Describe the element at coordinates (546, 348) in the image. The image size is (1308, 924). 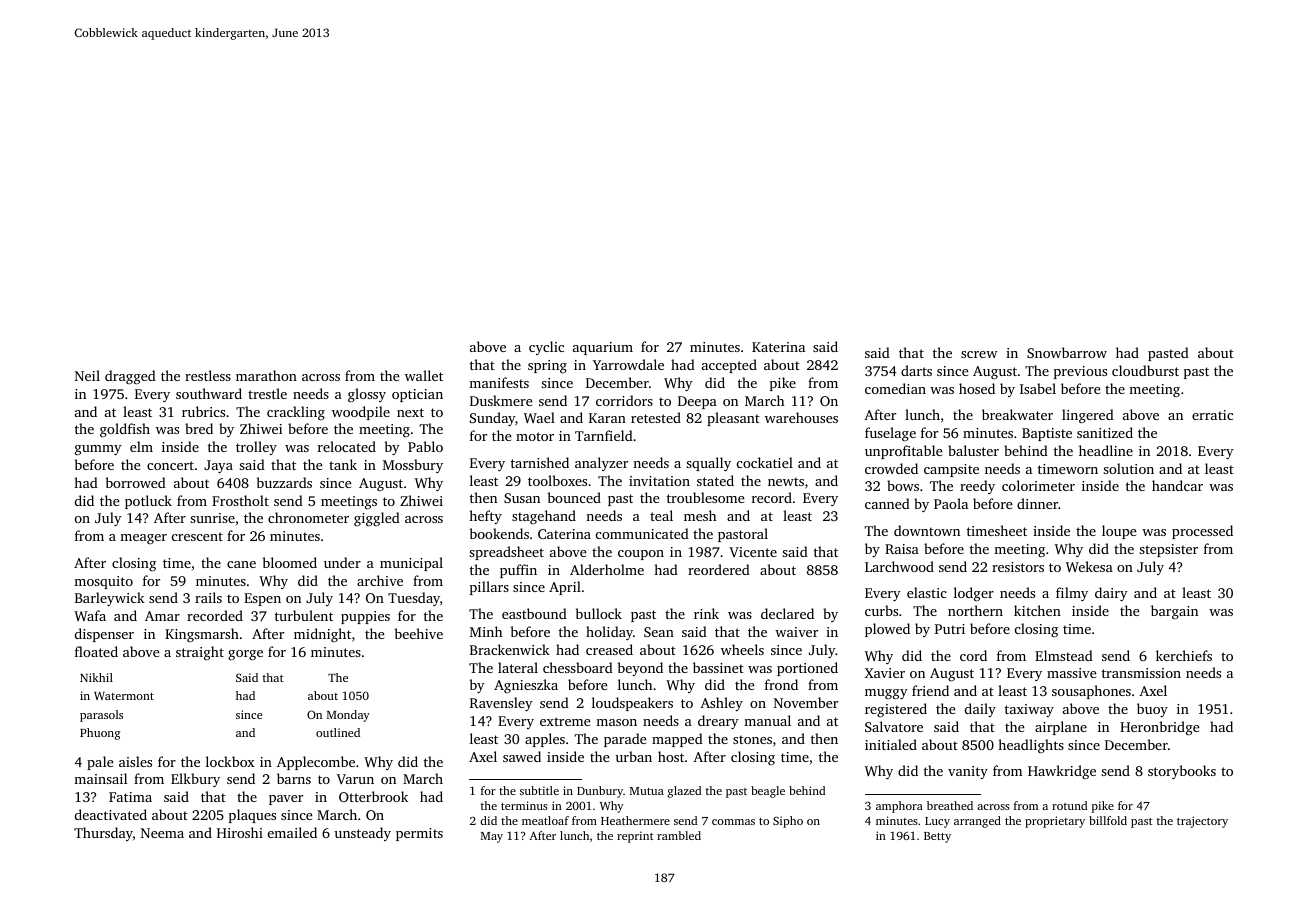
I see `cyclic` at that location.
